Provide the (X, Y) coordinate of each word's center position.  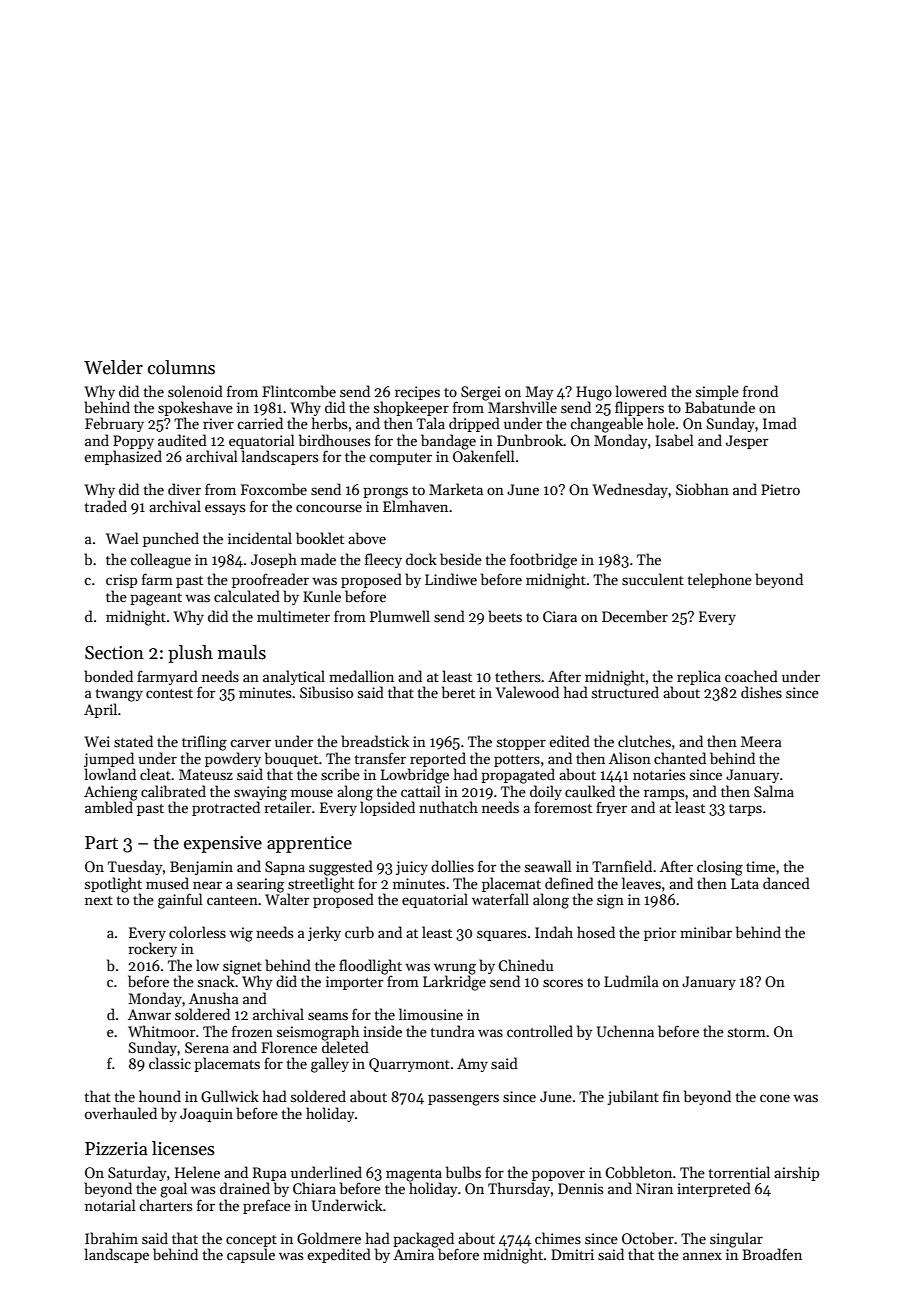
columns (181, 367)
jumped (109, 759)
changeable (606, 425)
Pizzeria (116, 1149)
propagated (518, 776)
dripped (474, 424)
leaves (641, 883)
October (648, 1238)
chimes (558, 1238)
